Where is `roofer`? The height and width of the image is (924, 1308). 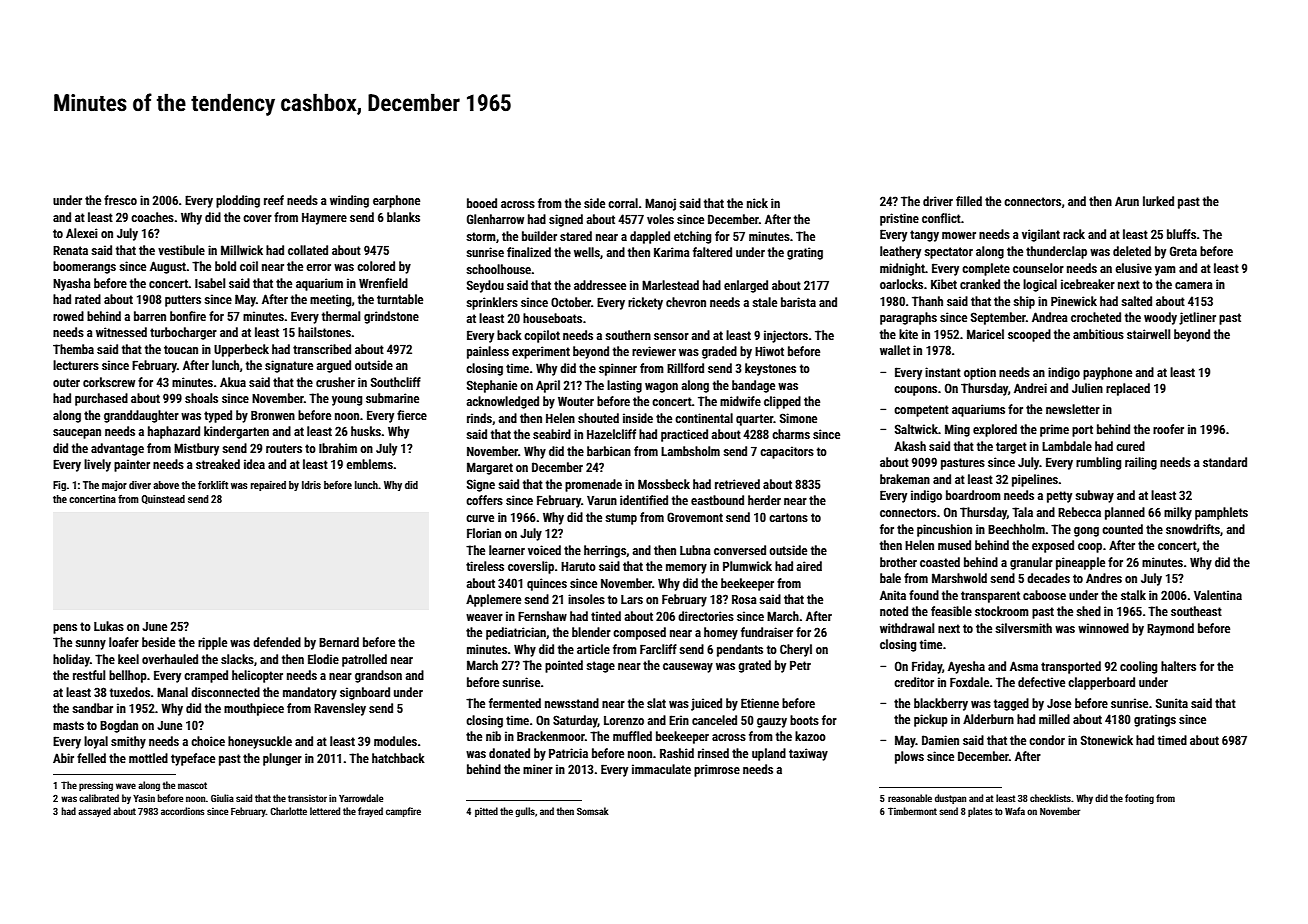
roofer is located at coordinates (1168, 429).
